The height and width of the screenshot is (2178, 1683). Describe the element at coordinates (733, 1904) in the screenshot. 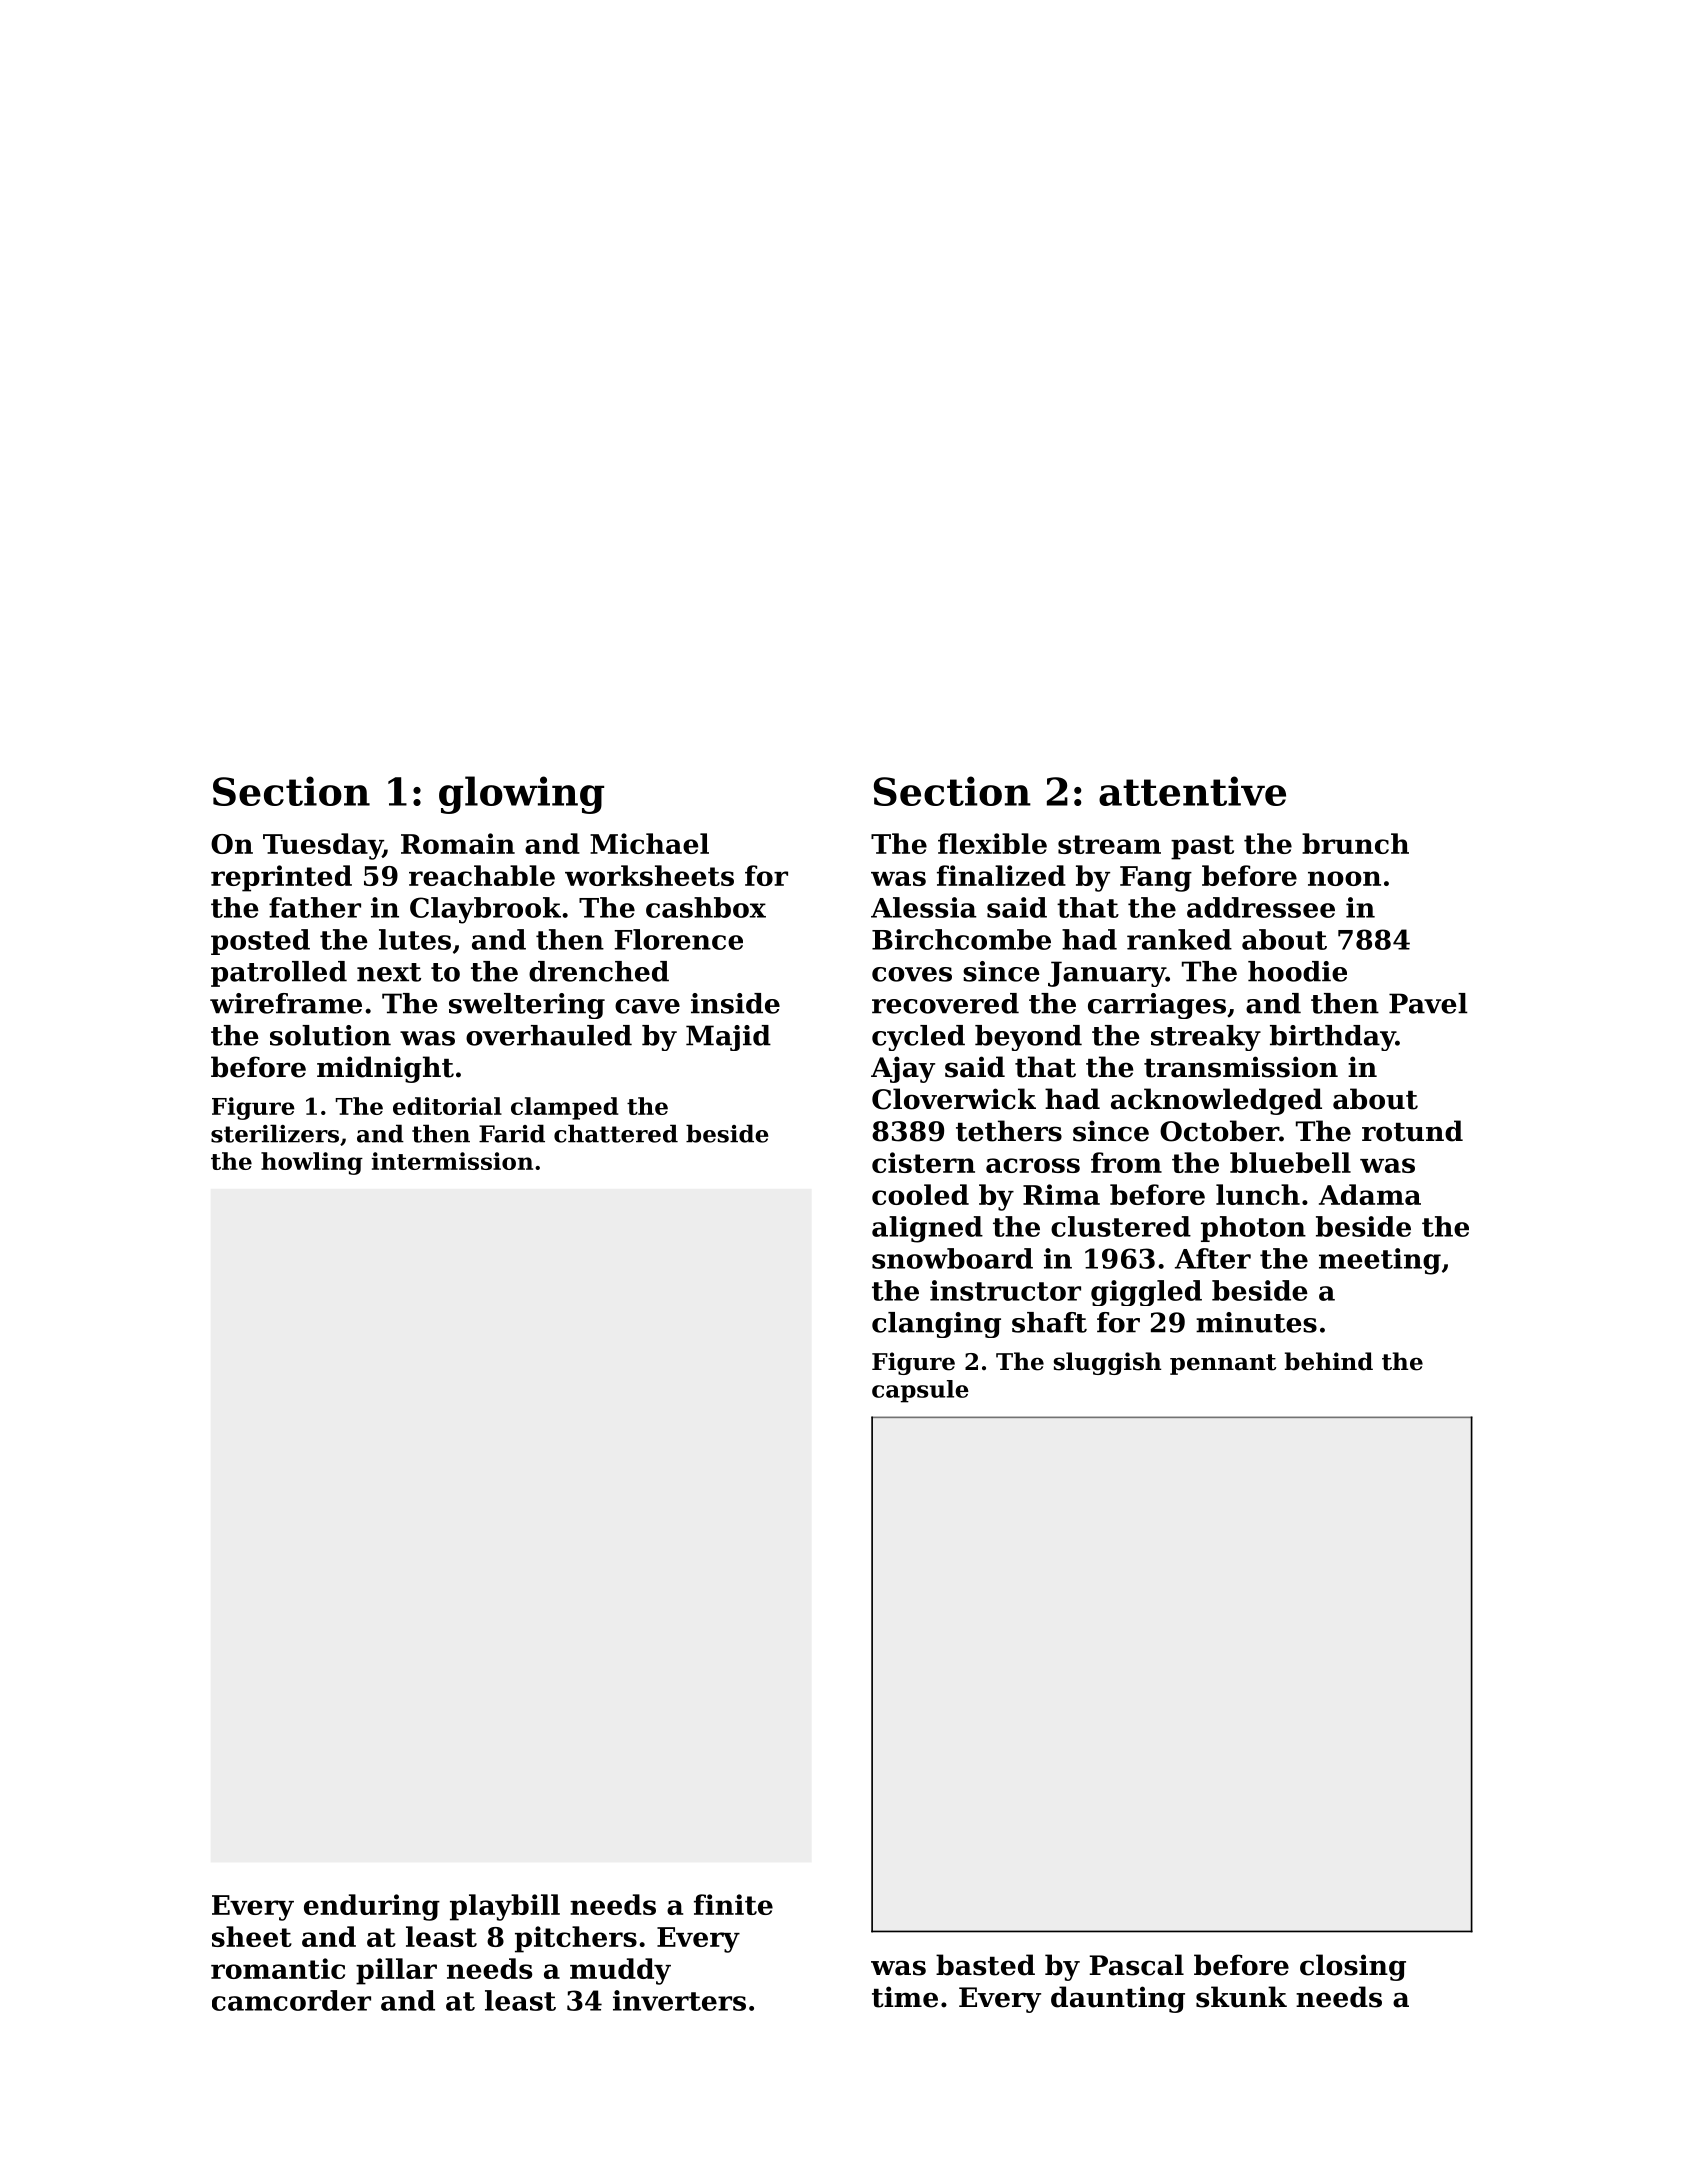

I see `finite` at that location.
